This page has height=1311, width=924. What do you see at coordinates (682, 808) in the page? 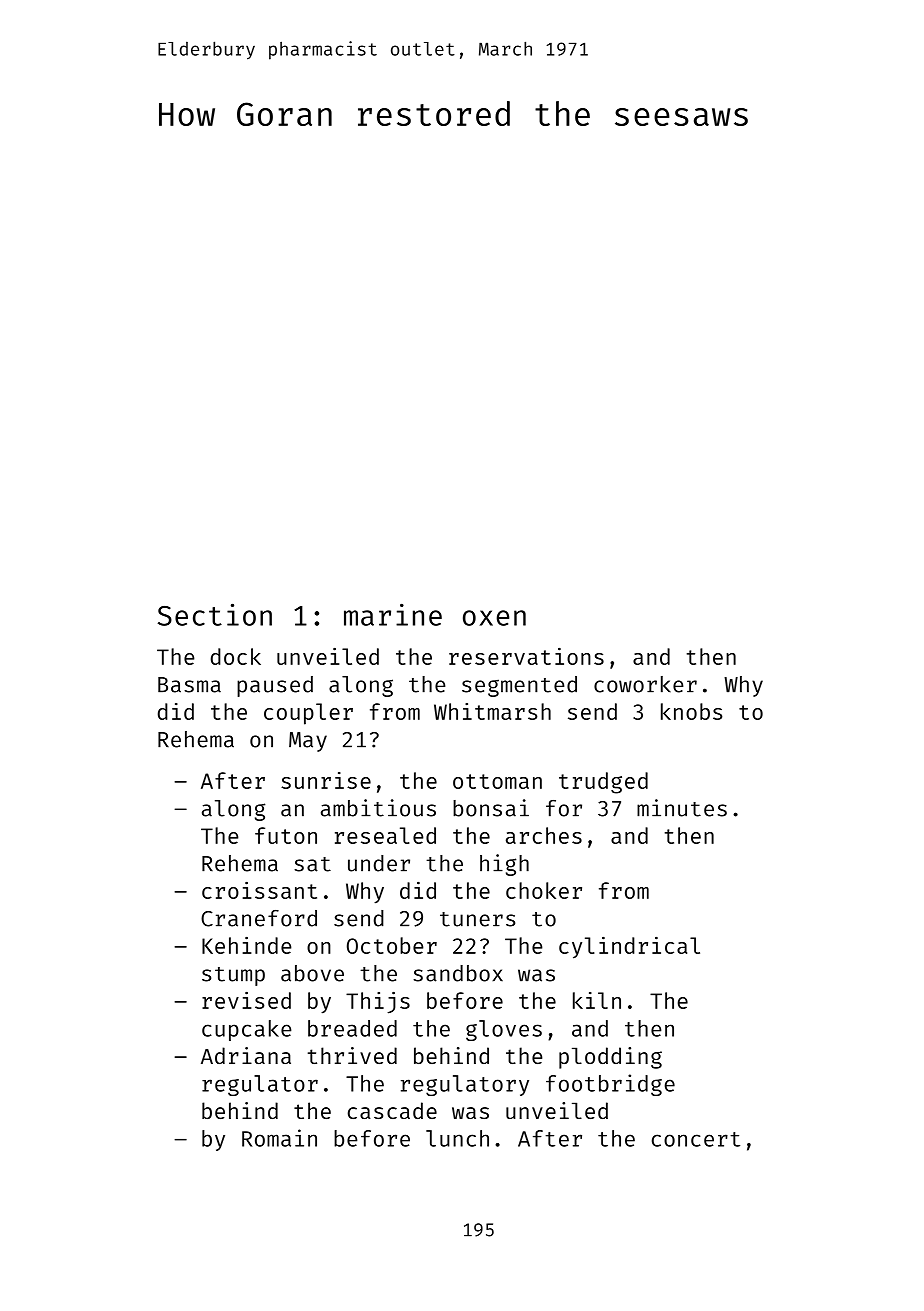
I see `minutes` at bounding box center [682, 808].
